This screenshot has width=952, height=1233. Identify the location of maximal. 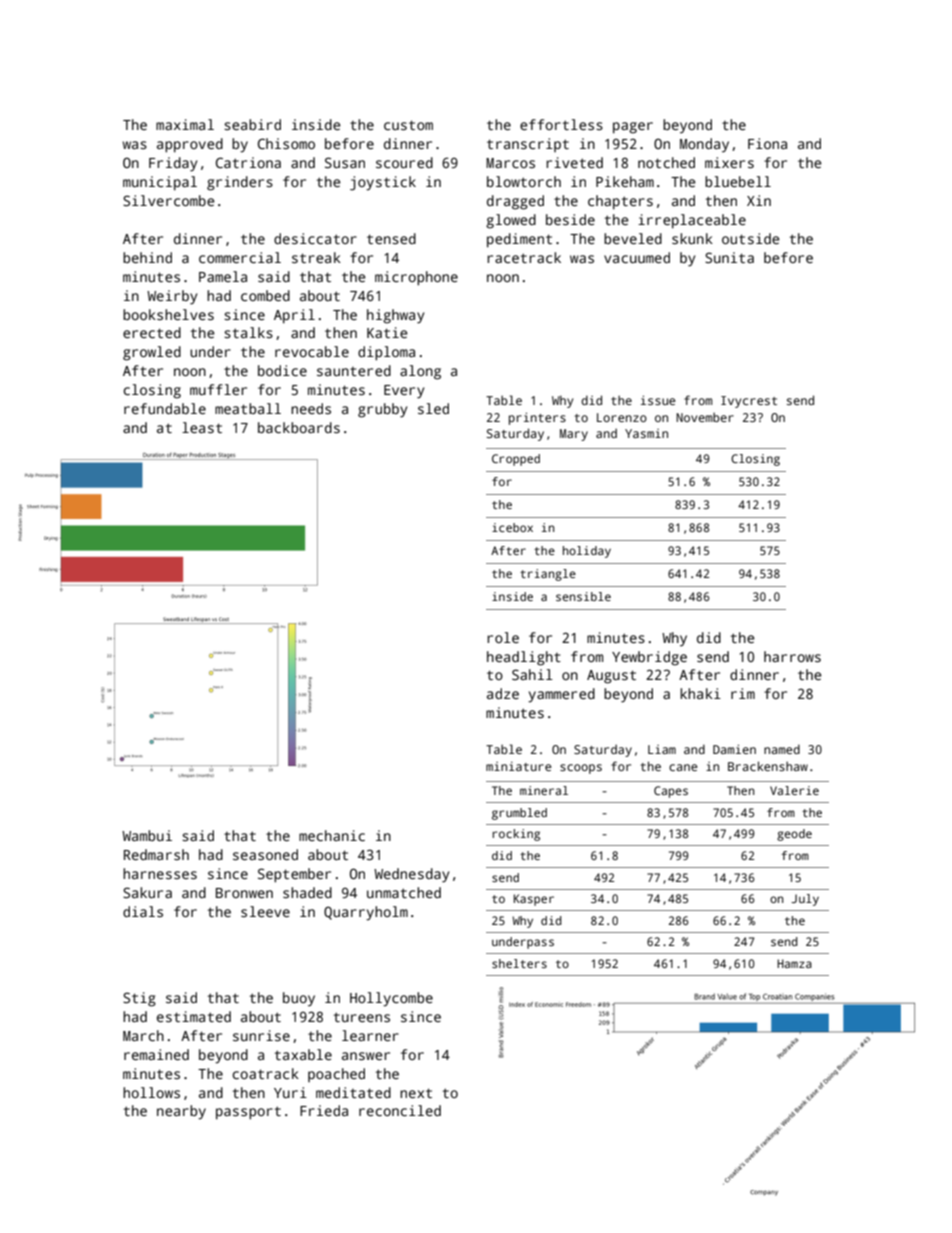
(185, 124).
